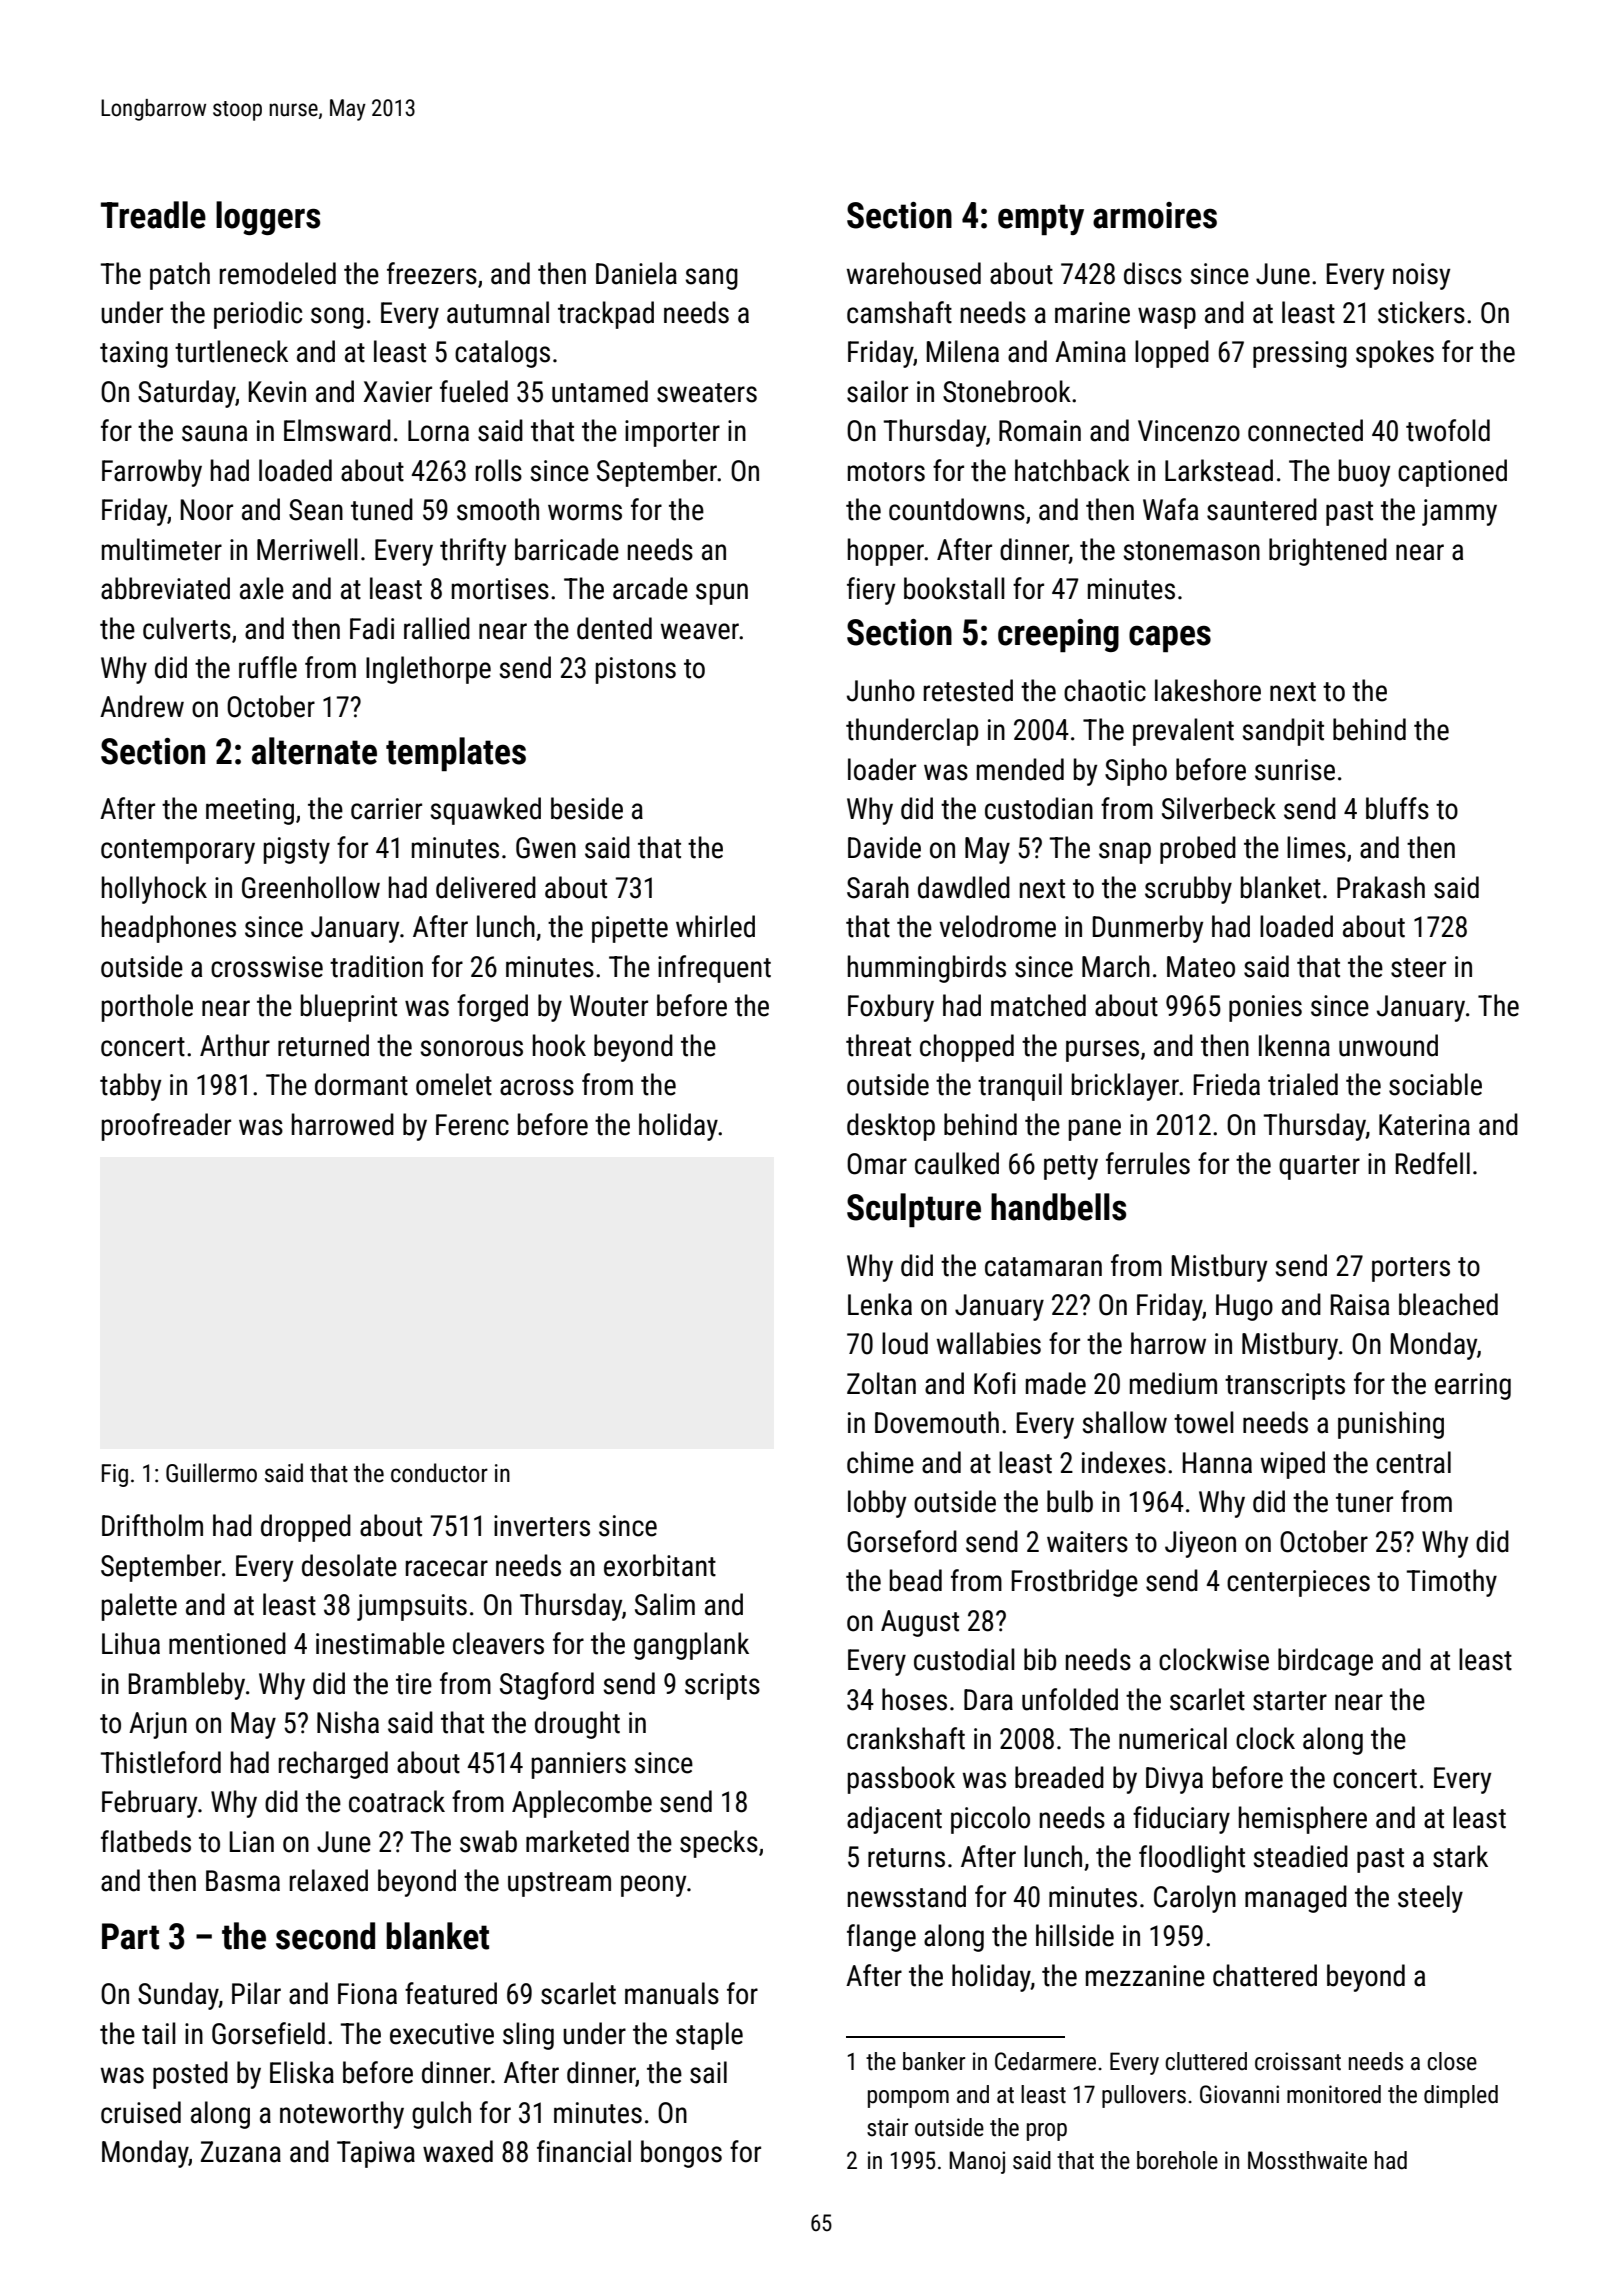  I want to click on noisy, so click(1421, 276).
